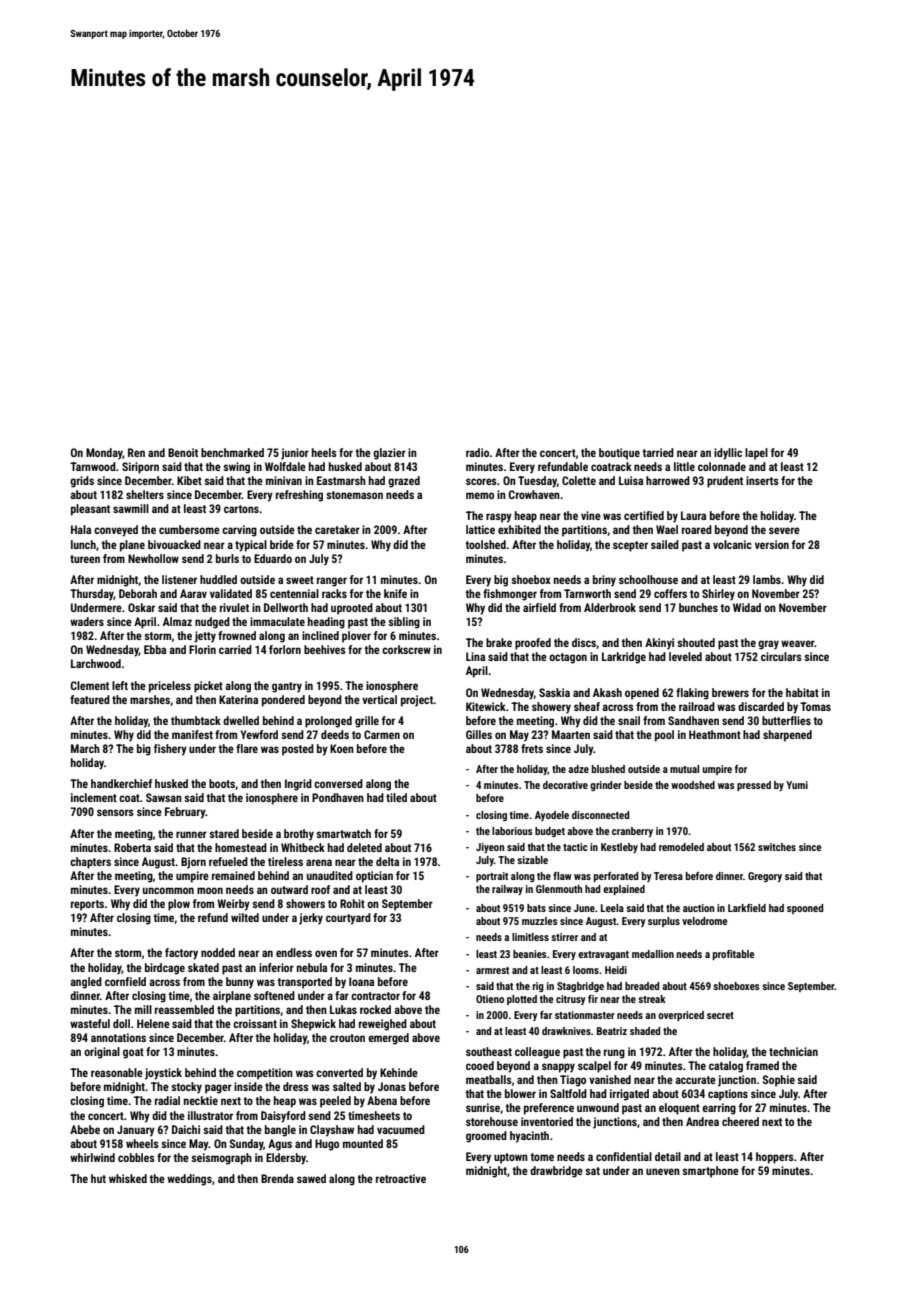 This screenshot has width=908, height=1316. I want to click on Benoit, so click(183, 452).
